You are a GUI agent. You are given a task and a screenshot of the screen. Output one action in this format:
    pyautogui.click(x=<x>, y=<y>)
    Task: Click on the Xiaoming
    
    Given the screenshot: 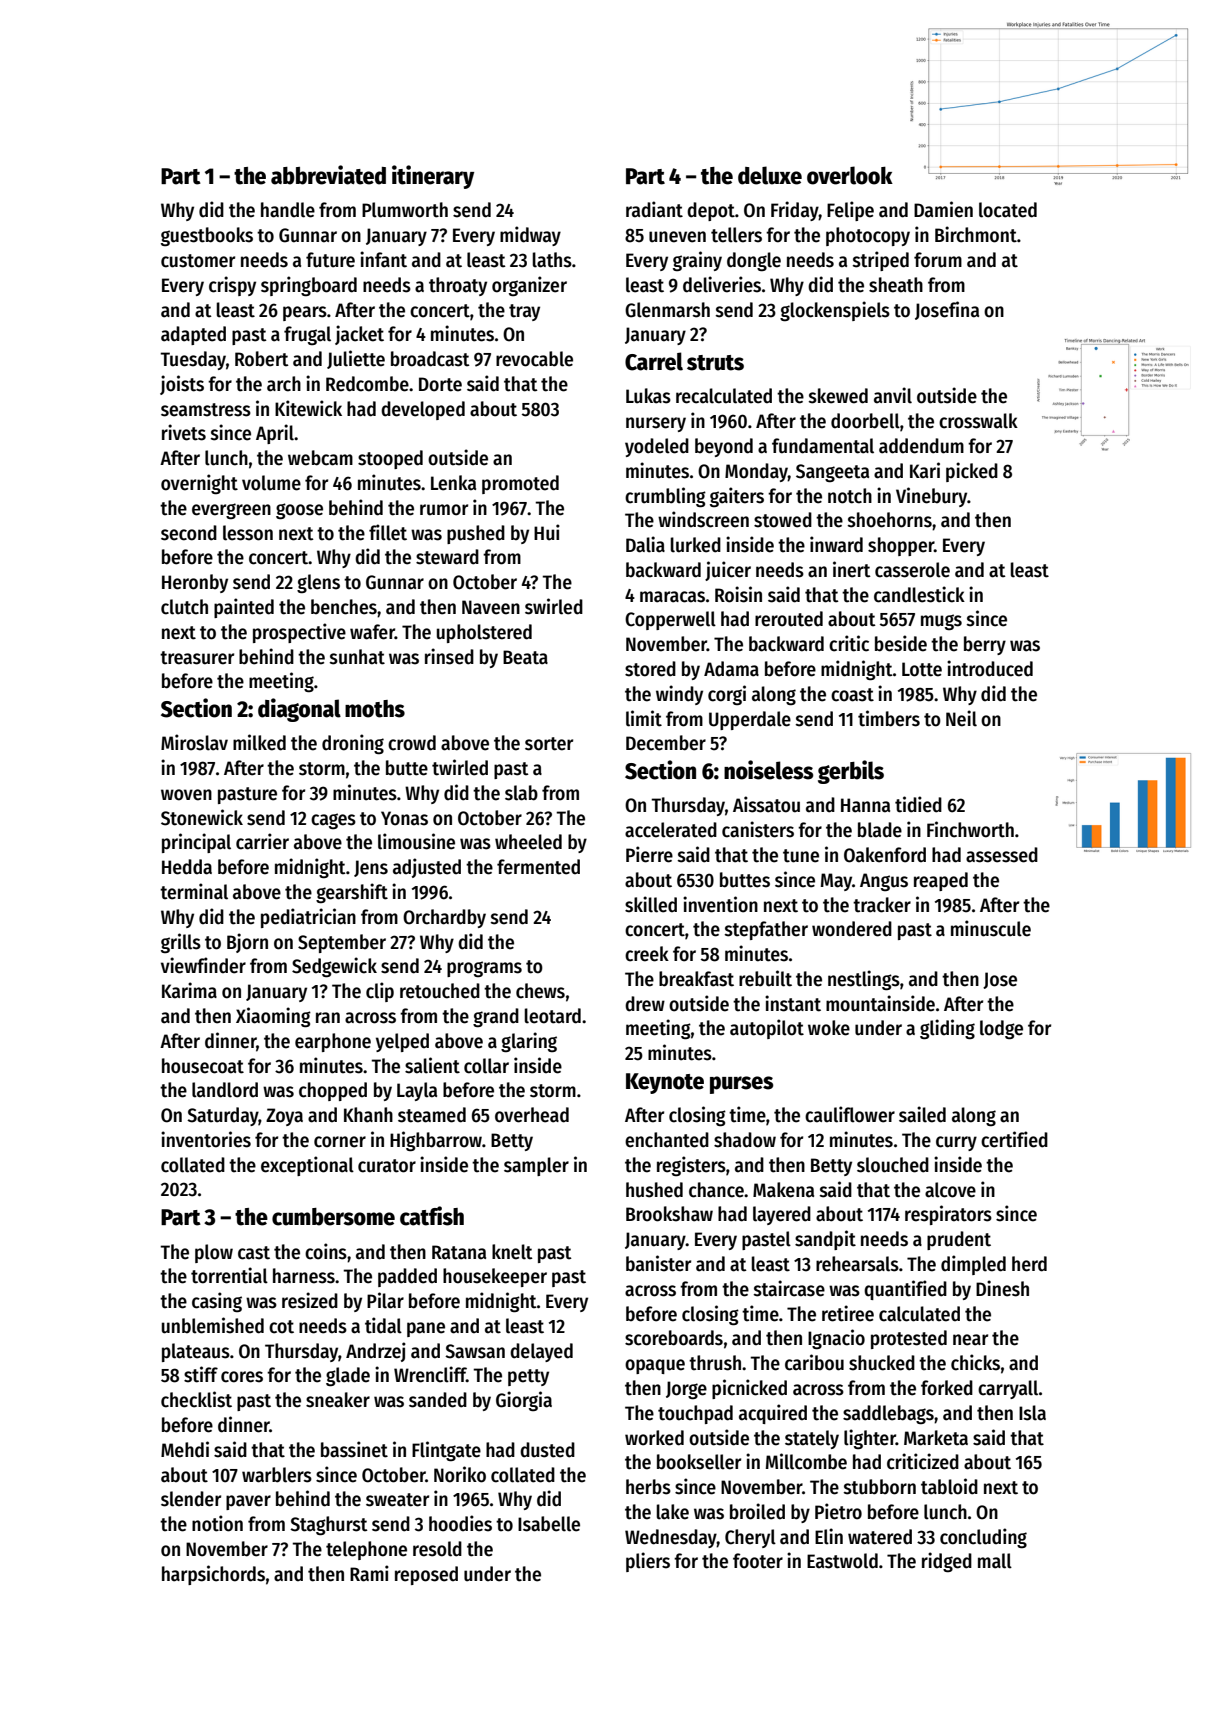 What is the action you would take?
    pyautogui.click(x=273, y=1017)
